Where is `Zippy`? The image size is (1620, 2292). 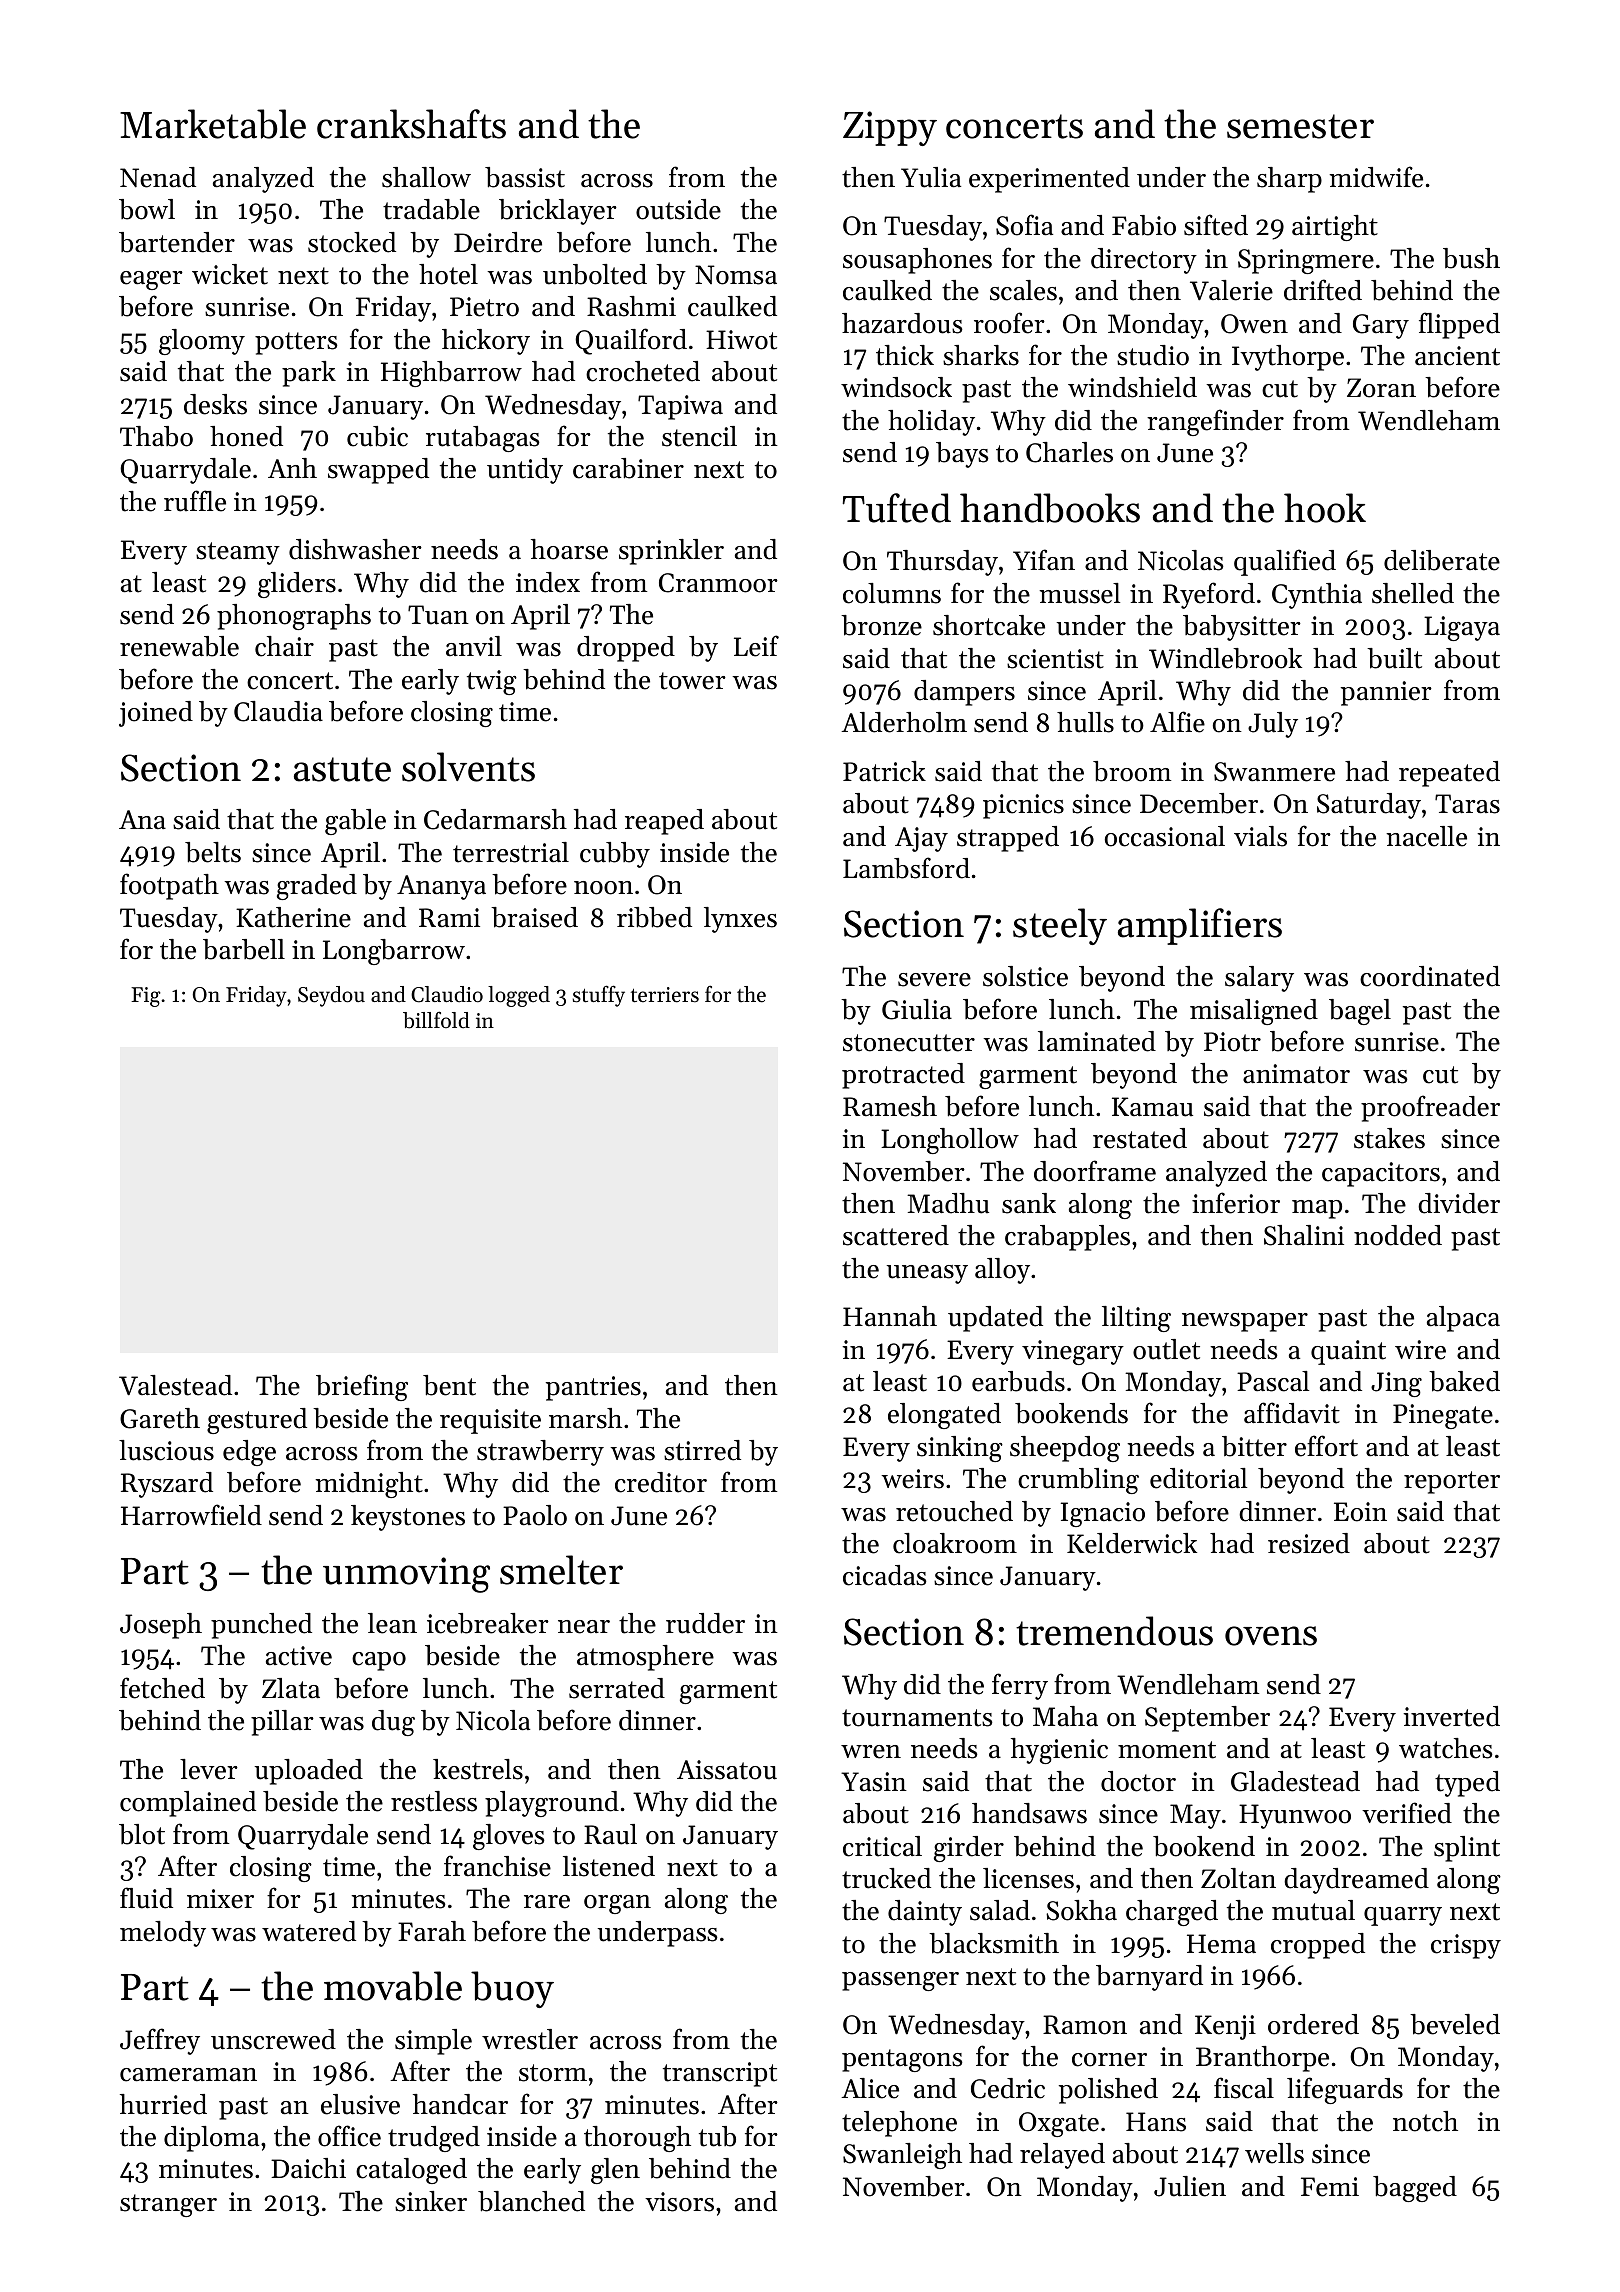 Zippy is located at coordinates (890, 128).
